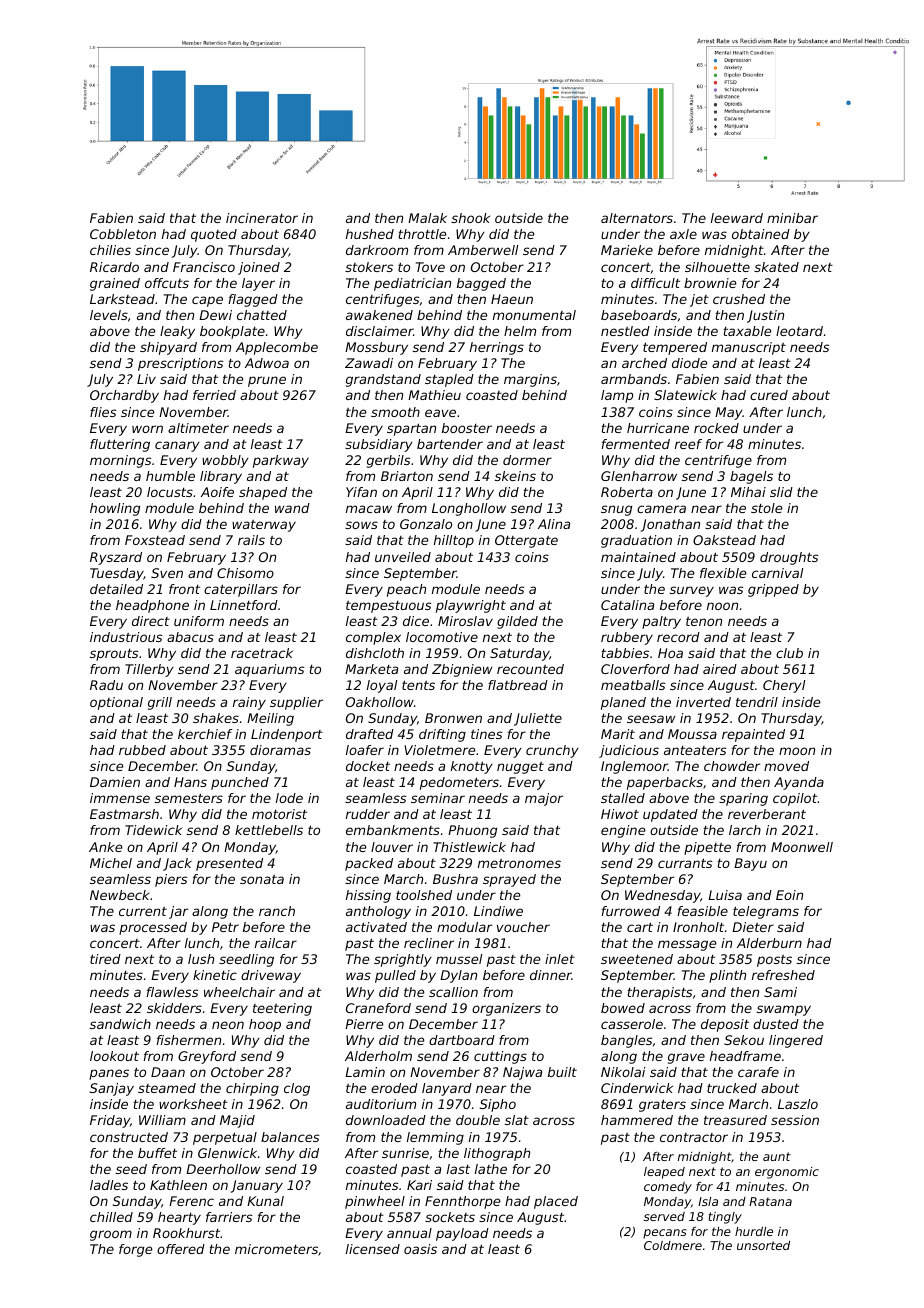  Describe the element at coordinates (459, 783) in the page. I see `pedometers` at that location.
